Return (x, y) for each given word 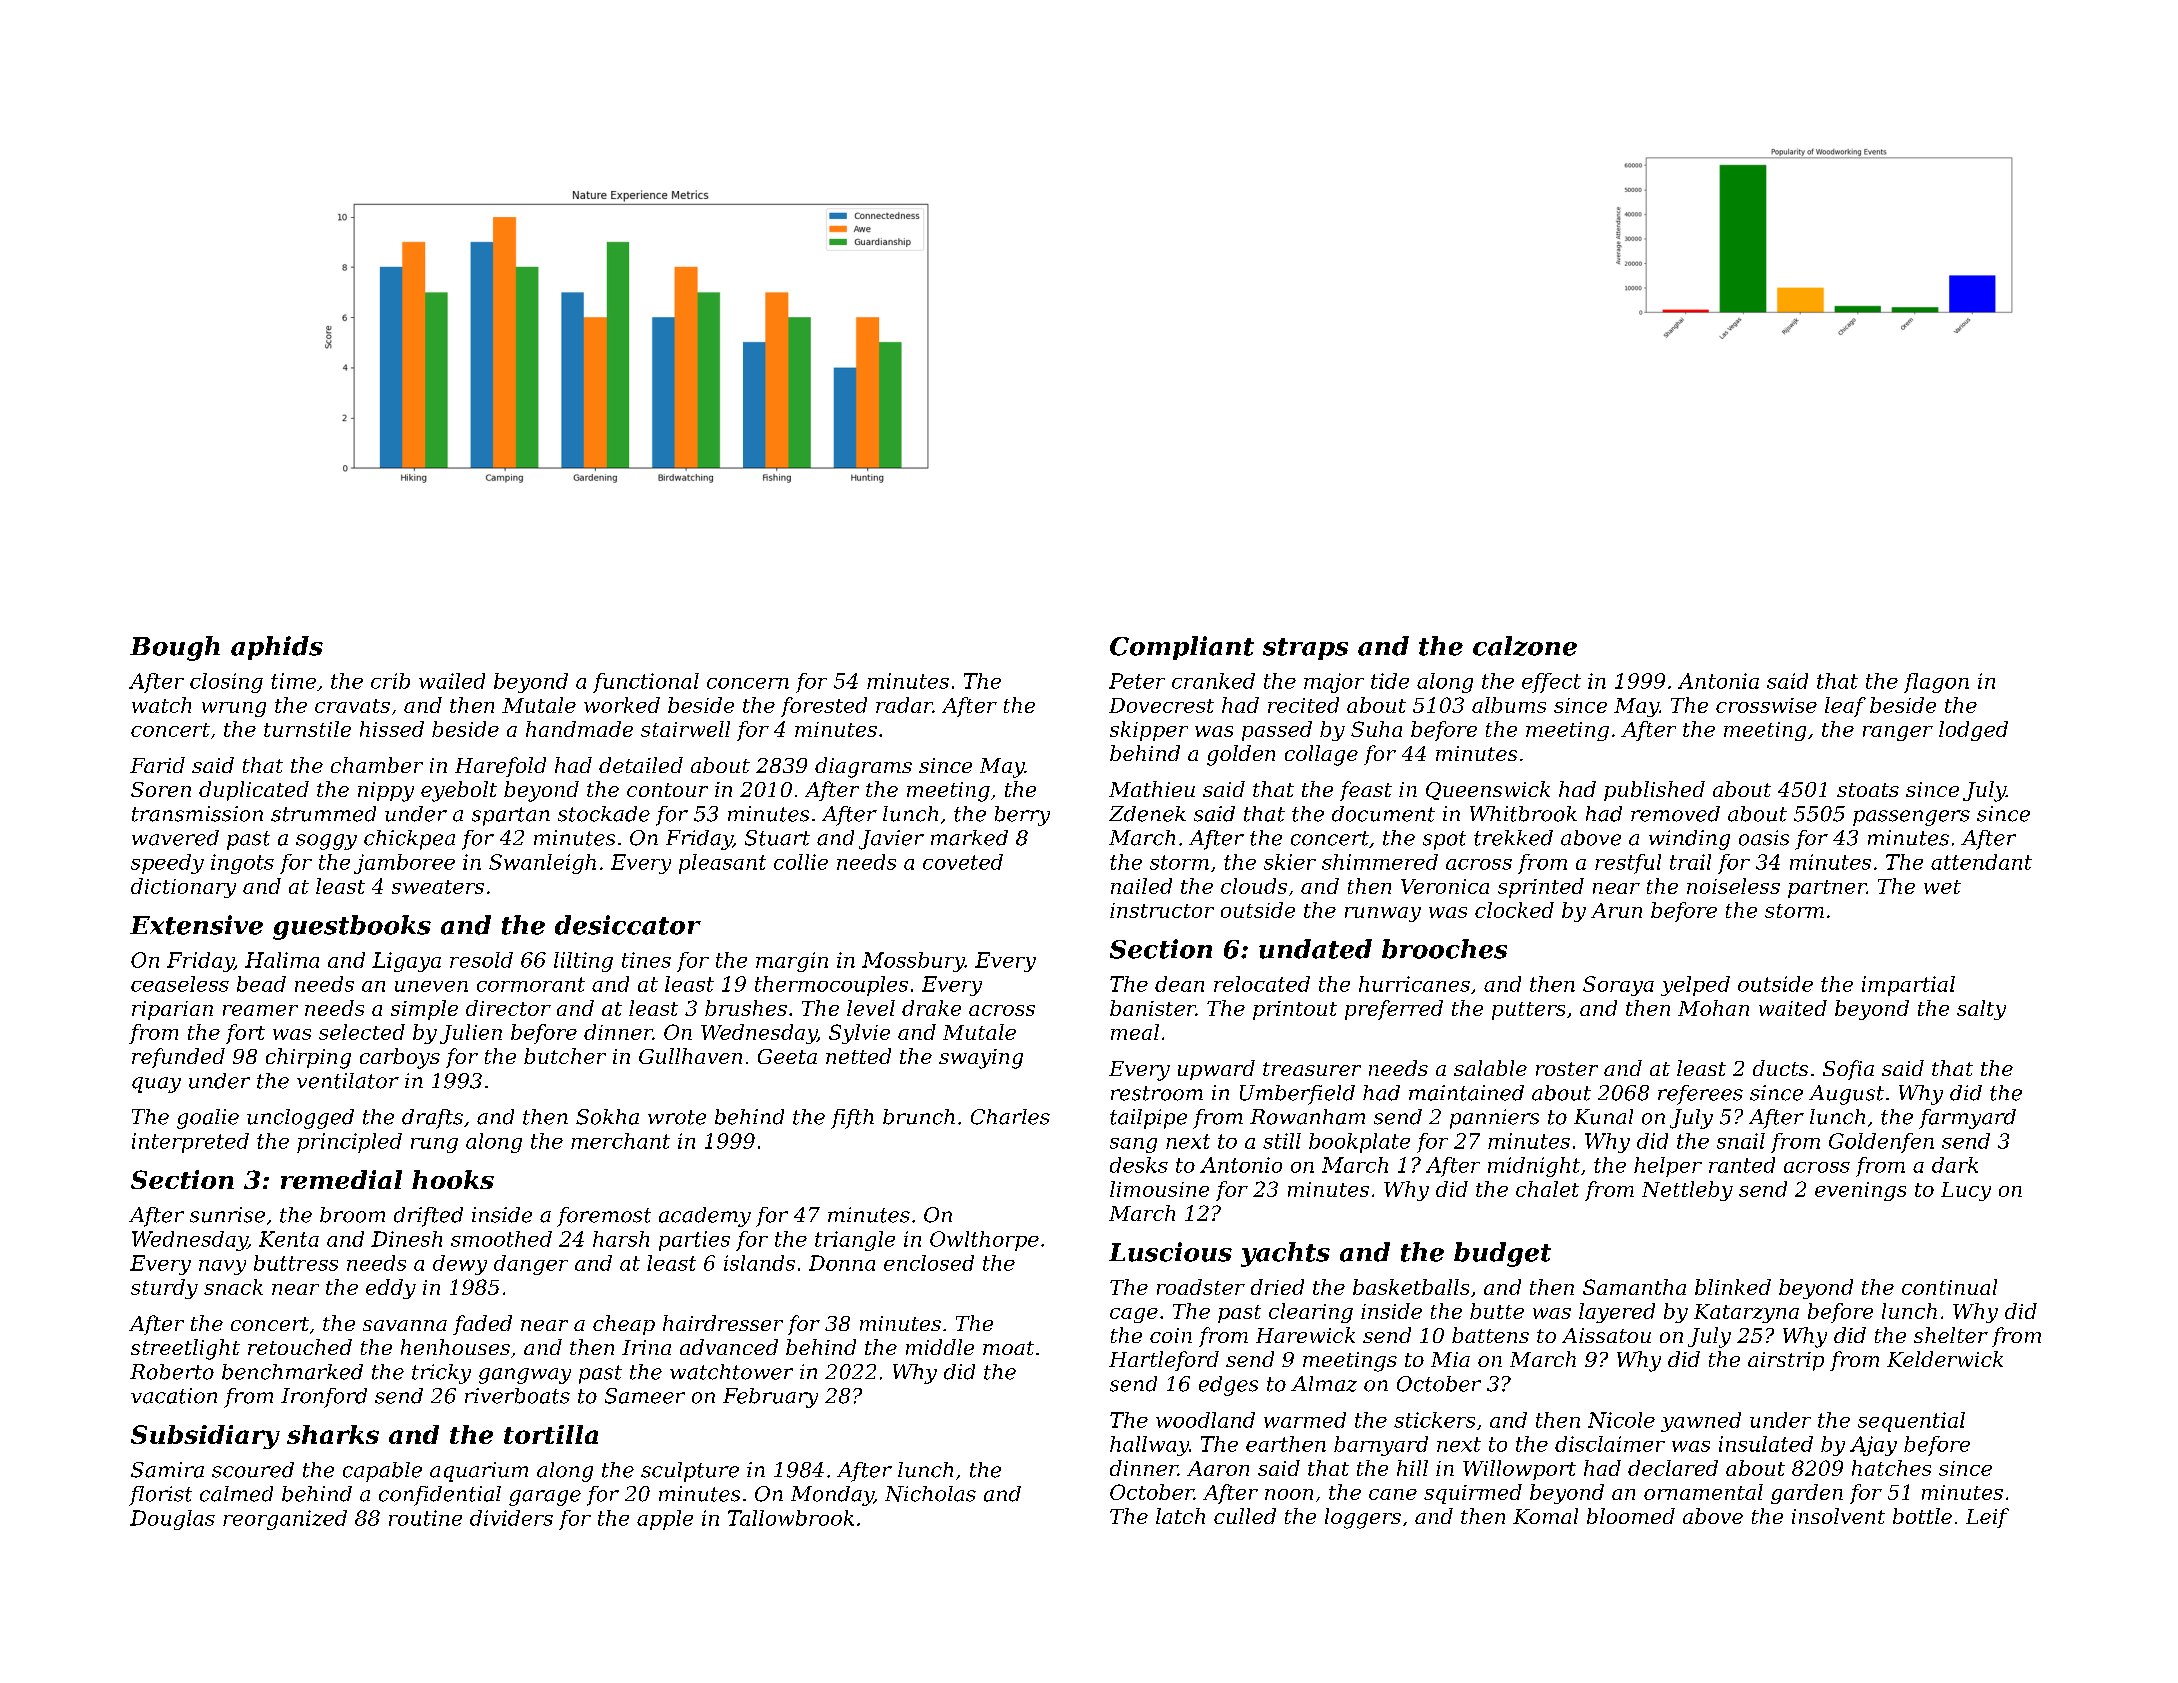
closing (226, 683)
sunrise (227, 1215)
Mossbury (913, 962)
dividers (511, 1518)
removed (1675, 814)
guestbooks (352, 927)
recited (1303, 705)
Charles (1010, 1117)
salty (1981, 1010)
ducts (1780, 1068)
